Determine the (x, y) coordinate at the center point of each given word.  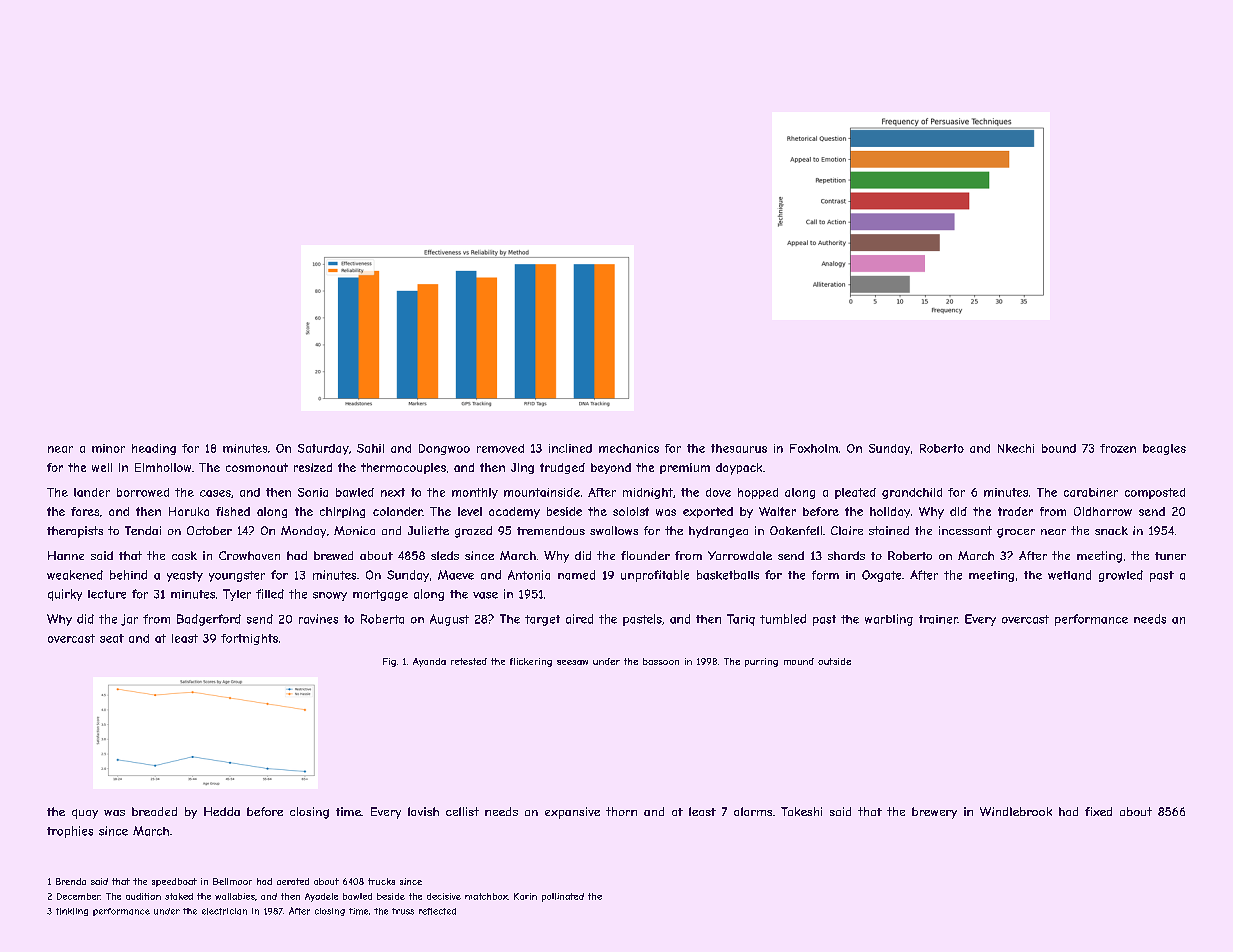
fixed (1098, 811)
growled (1121, 576)
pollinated (563, 897)
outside (834, 661)
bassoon (661, 661)
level (470, 511)
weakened (75, 575)
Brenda (71, 881)
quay (85, 814)
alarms (753, 811)
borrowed (143, 492)
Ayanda (429, 662)
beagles (1164, 449)
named (576, 575)
